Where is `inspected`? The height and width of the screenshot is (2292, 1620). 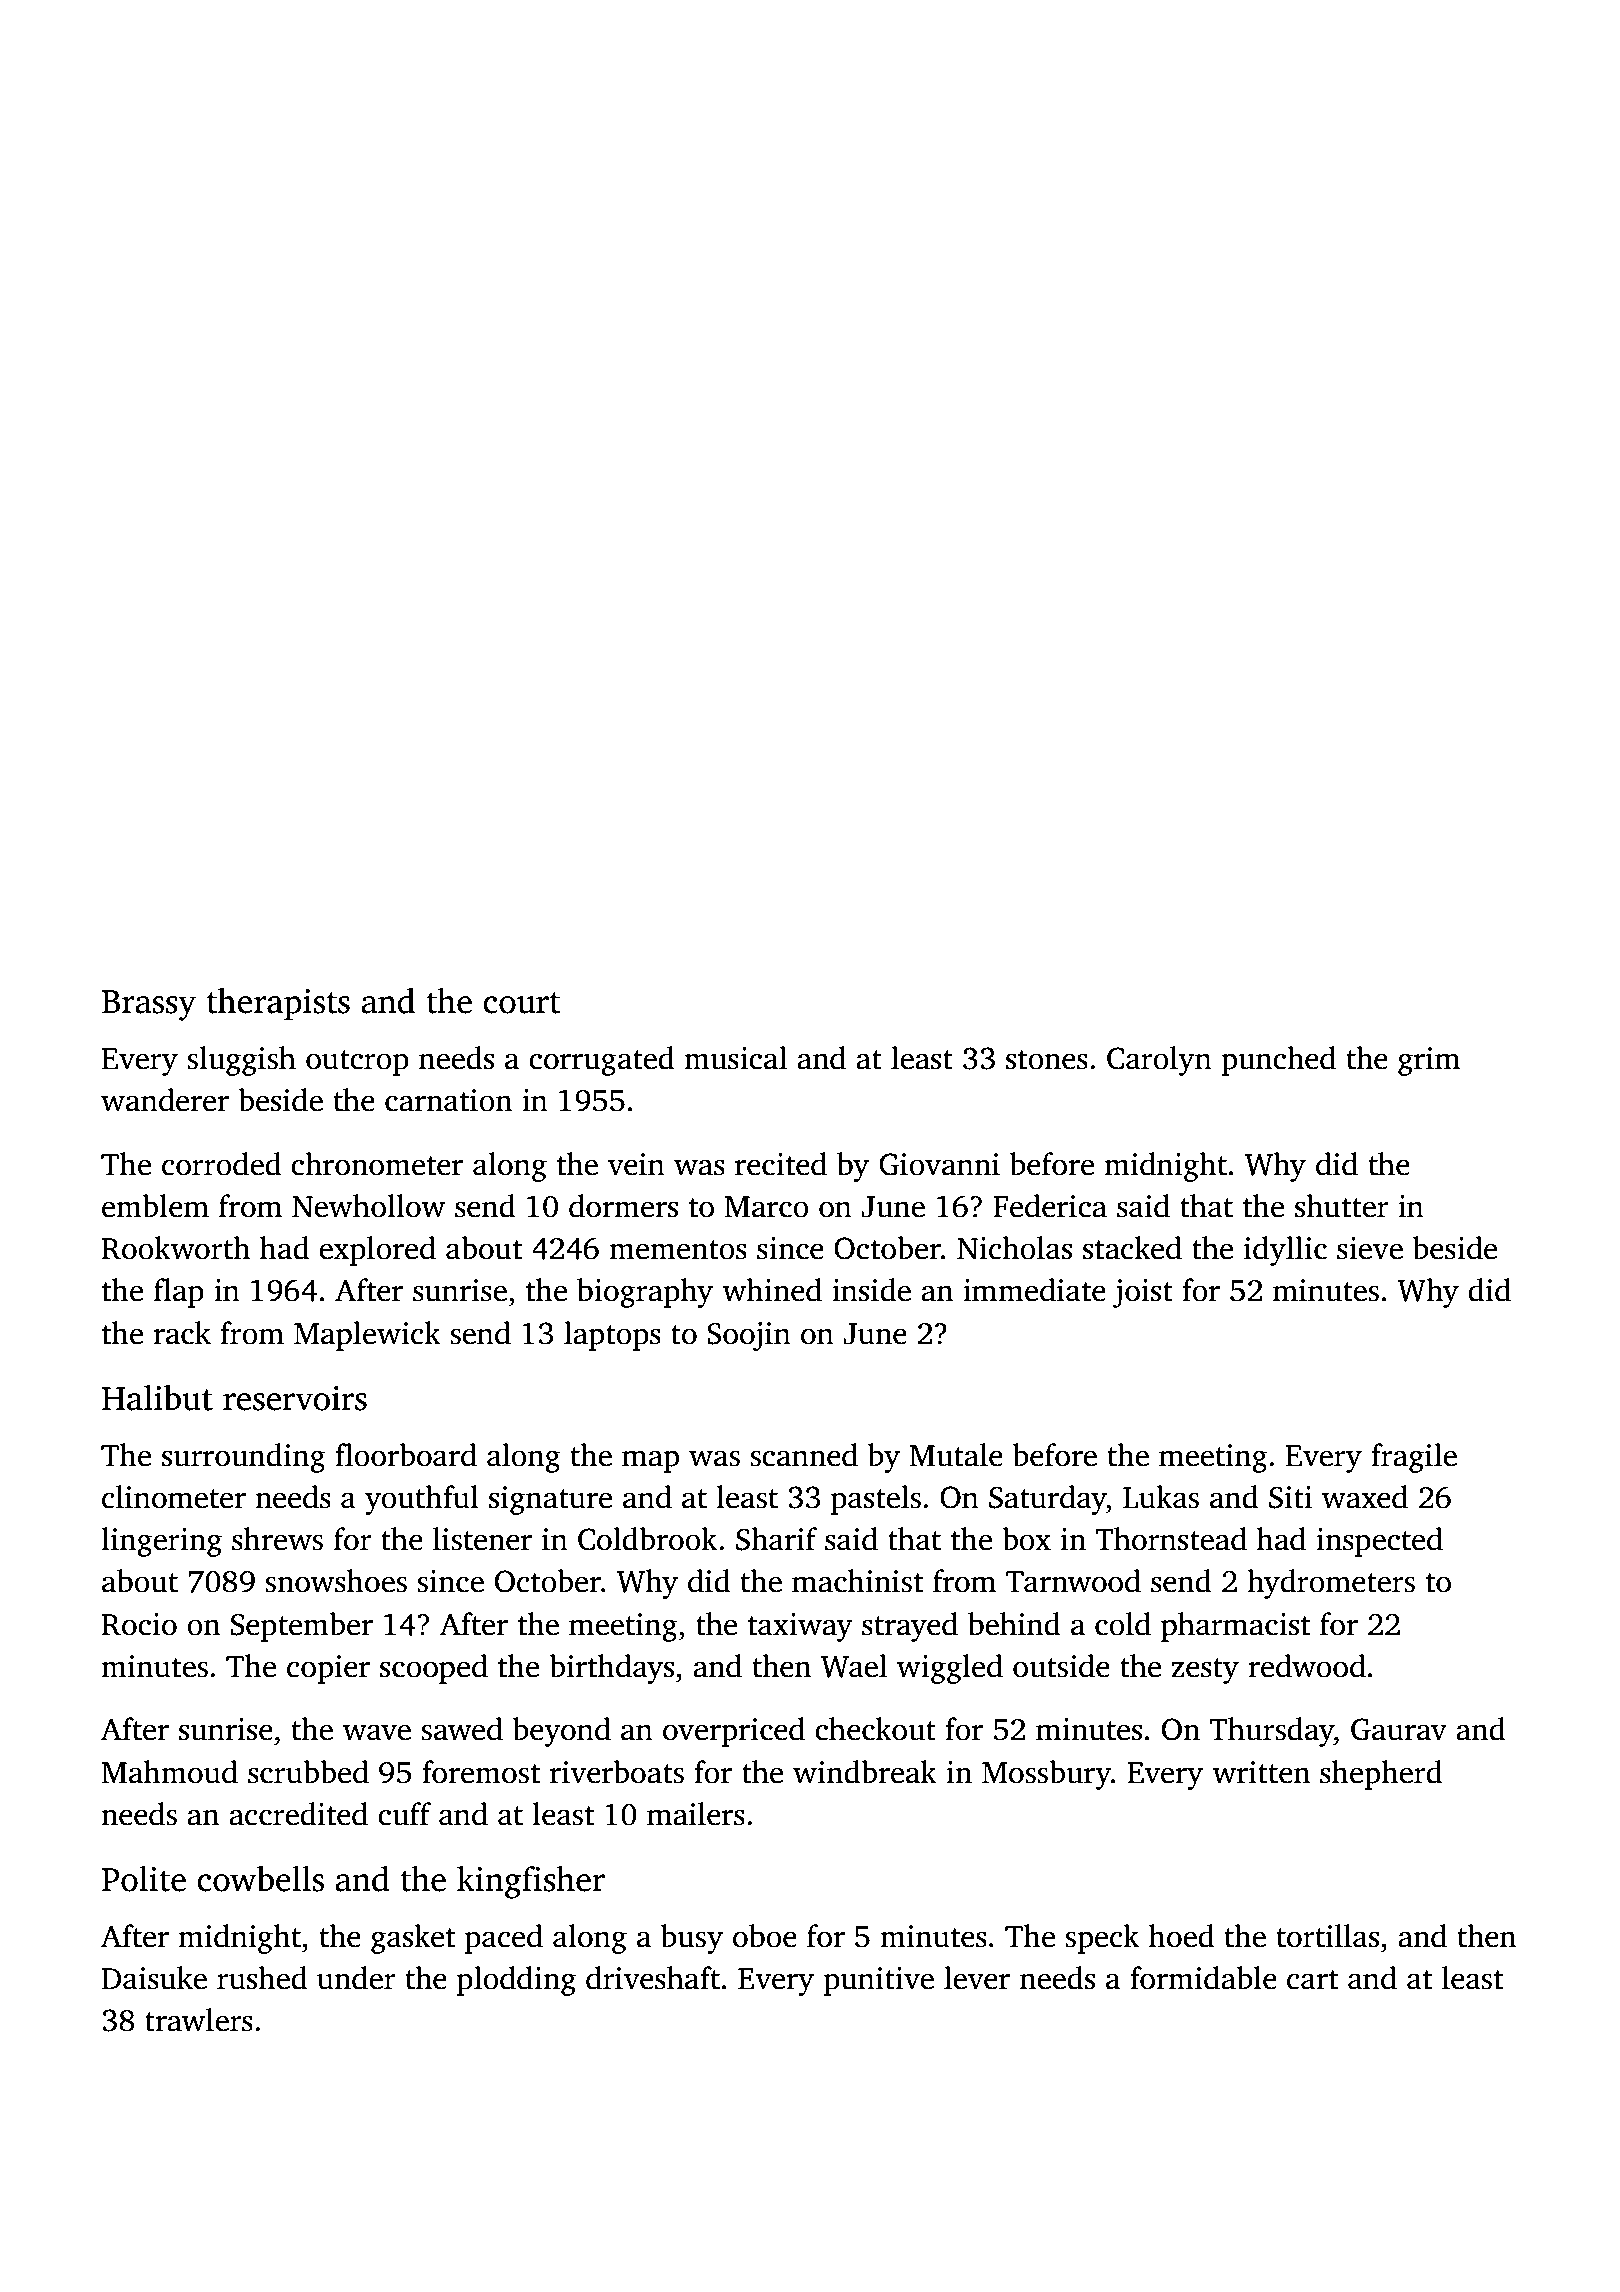 inspected is located at coordinates (1379, 1542).
